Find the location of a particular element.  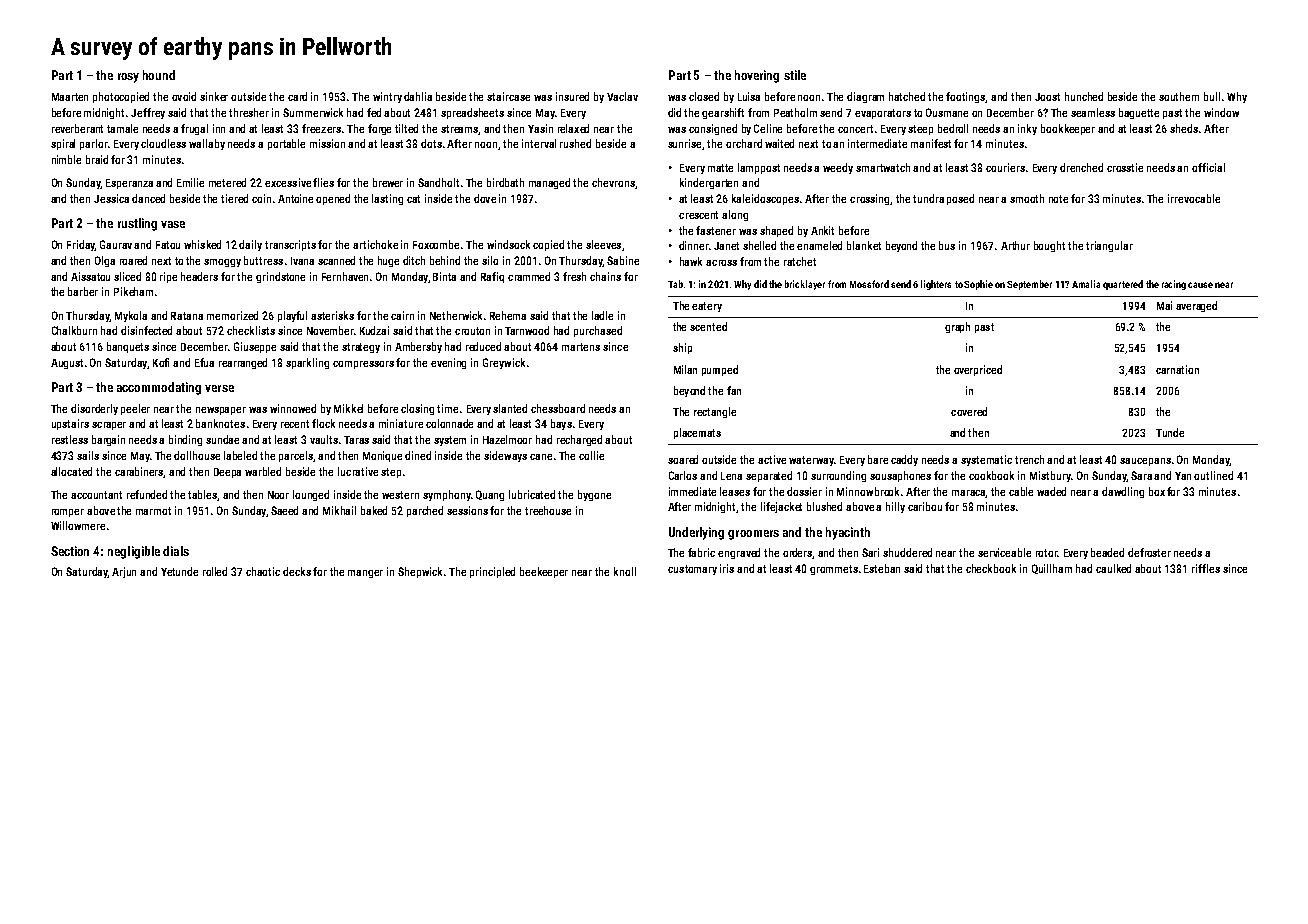

dials is located at coordinates (176, 551).
